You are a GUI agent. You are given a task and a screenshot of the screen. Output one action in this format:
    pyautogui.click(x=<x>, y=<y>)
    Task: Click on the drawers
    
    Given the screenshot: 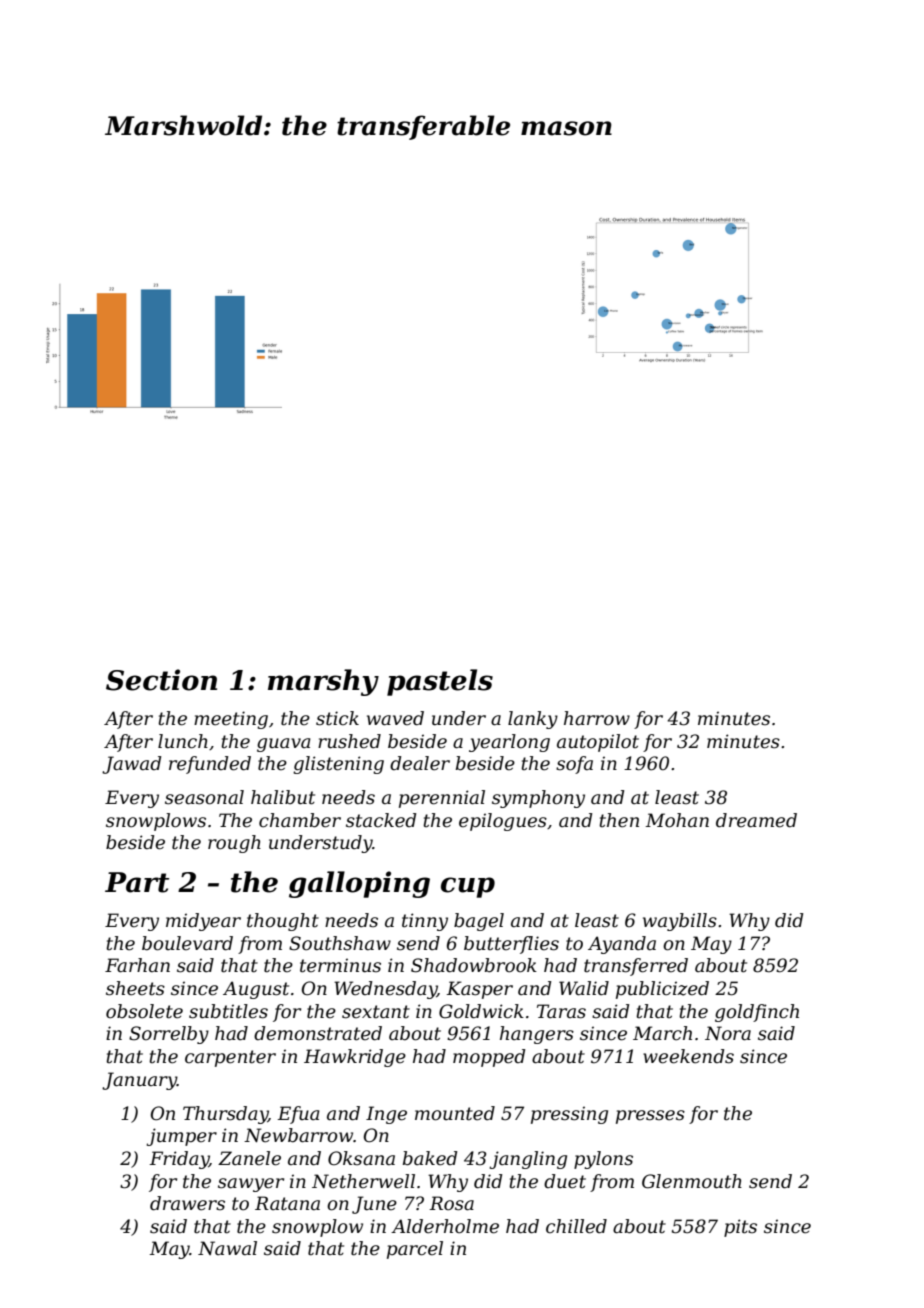 What is the action you would take?
    pyautogui.click(x=187, y=1203)
